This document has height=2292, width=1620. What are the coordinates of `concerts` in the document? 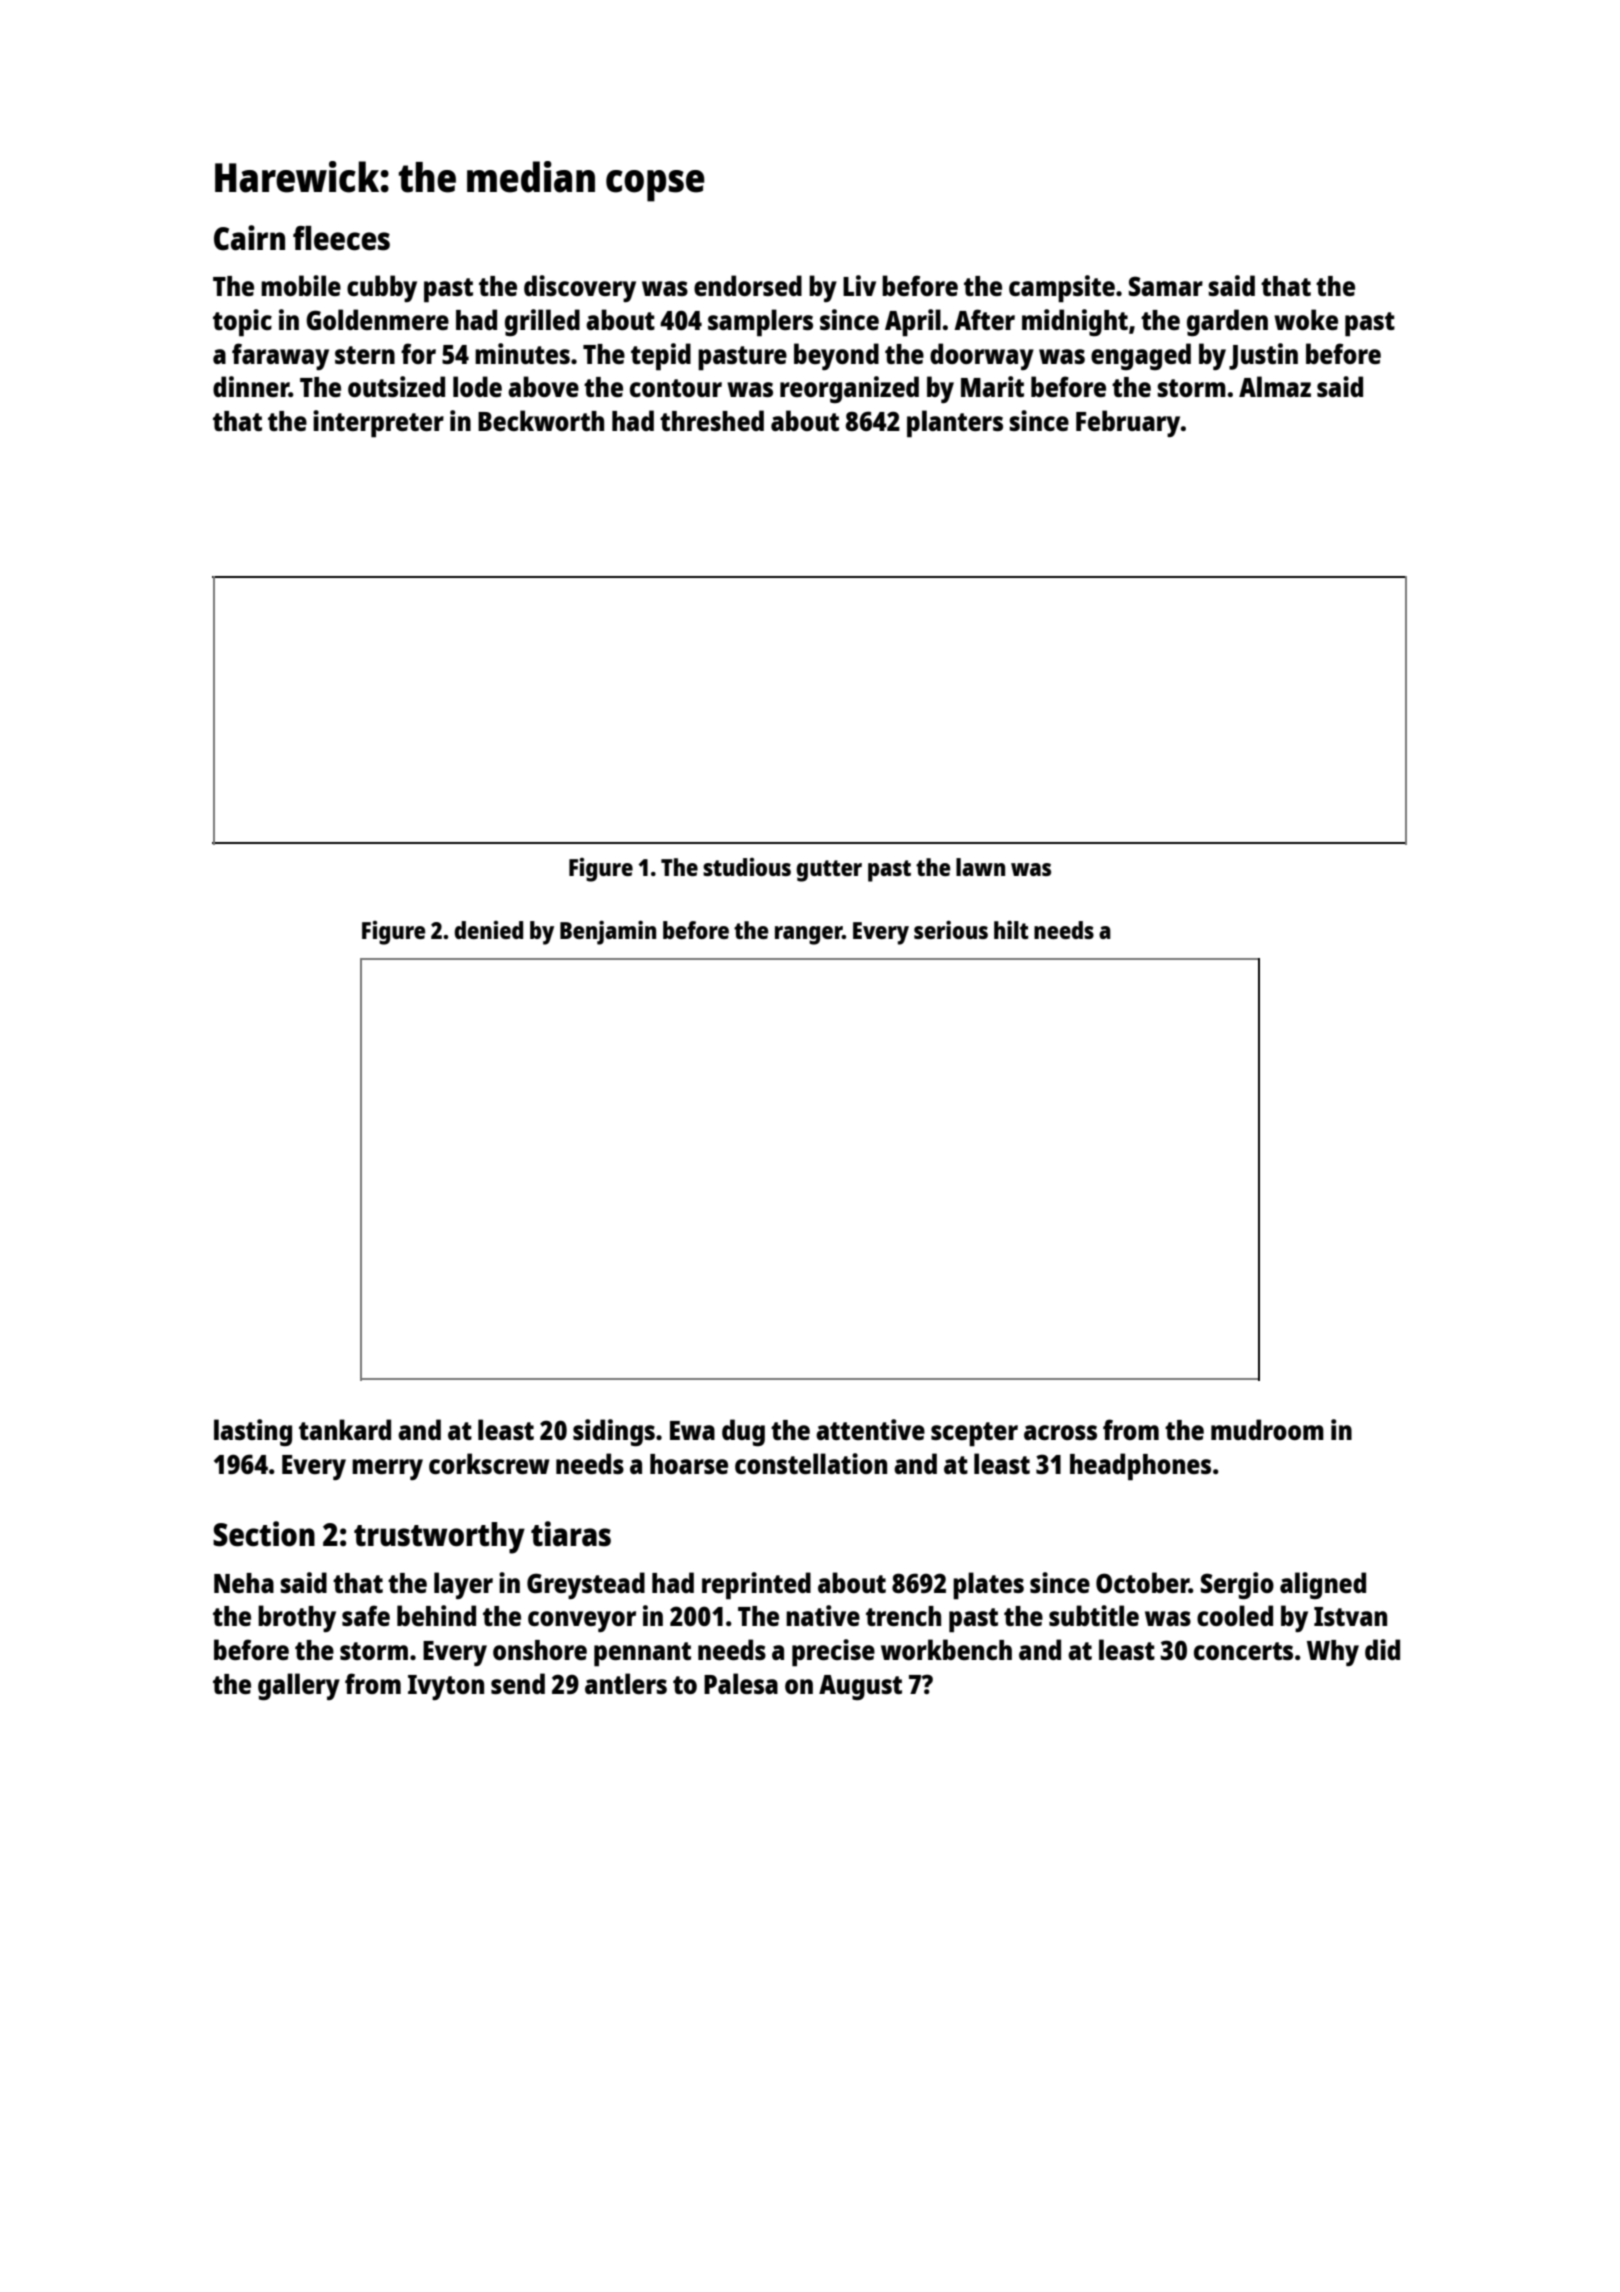 It's located at (1243, 1651).
